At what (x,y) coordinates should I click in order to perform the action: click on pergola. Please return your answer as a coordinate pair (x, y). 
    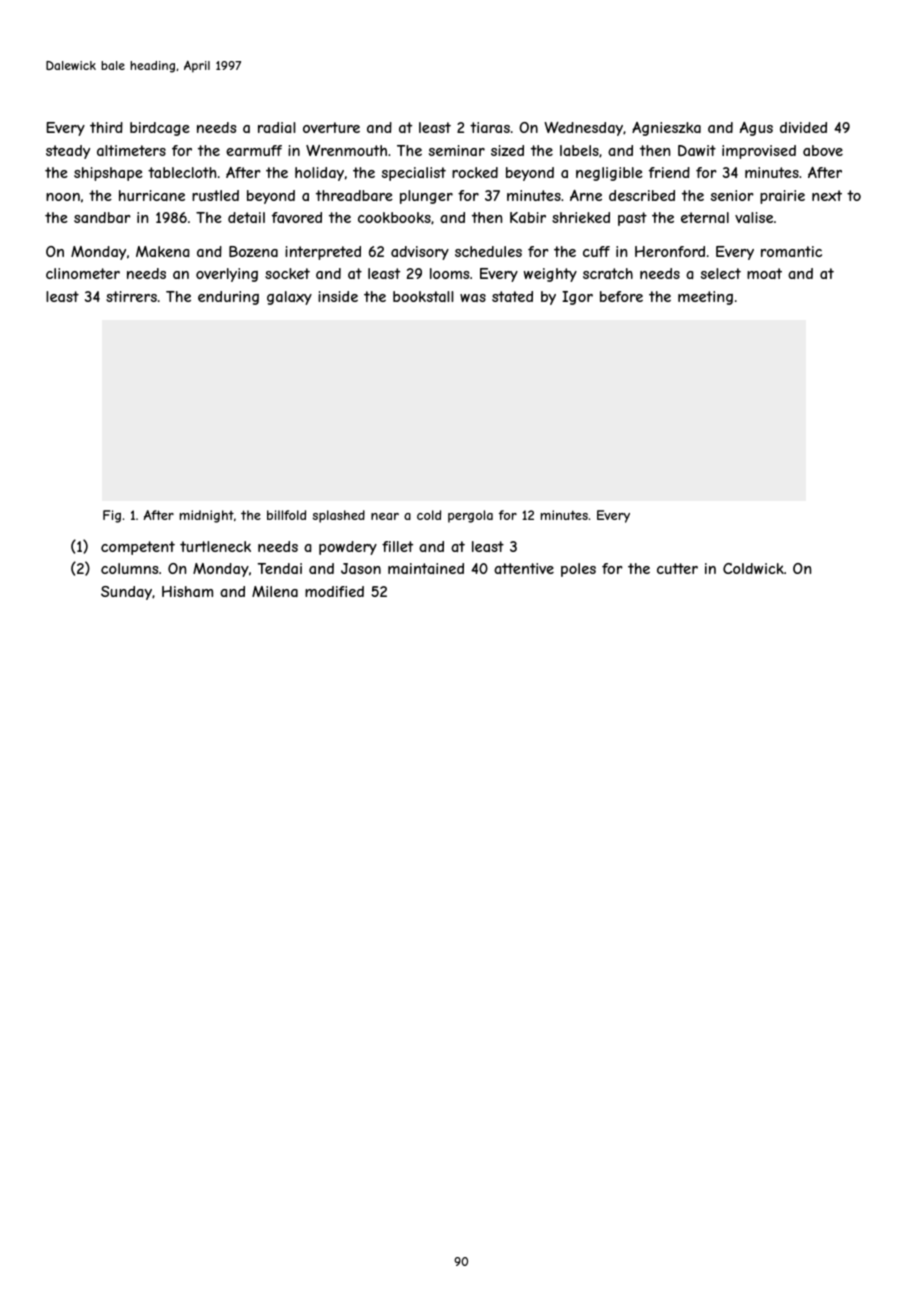
    Looking at the image, I should click on (470, 516).
